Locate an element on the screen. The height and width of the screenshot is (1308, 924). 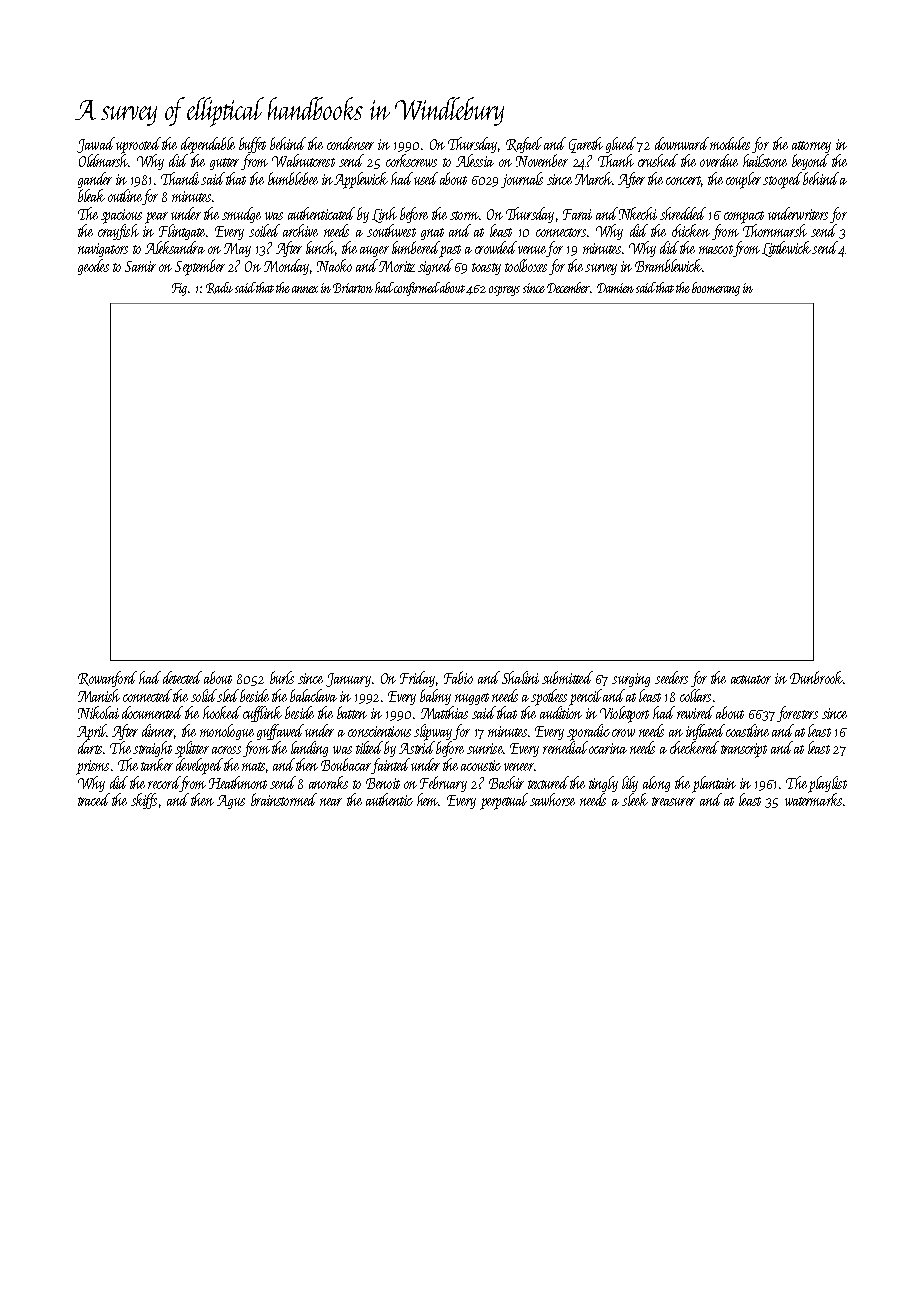
Rowanford is located at coordinates (107, 679).
